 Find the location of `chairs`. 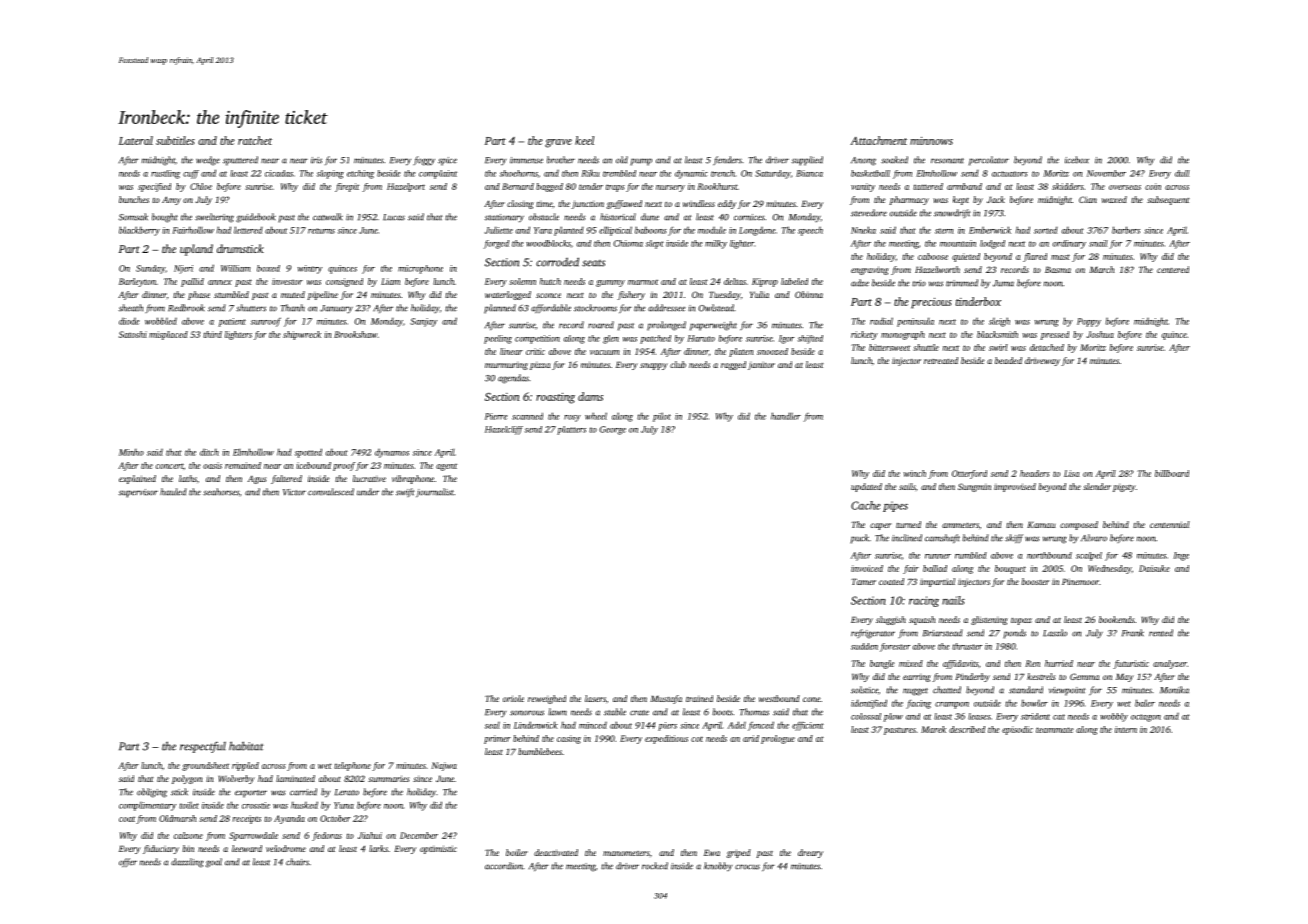

chairs is located at coordinates (297, 862).
